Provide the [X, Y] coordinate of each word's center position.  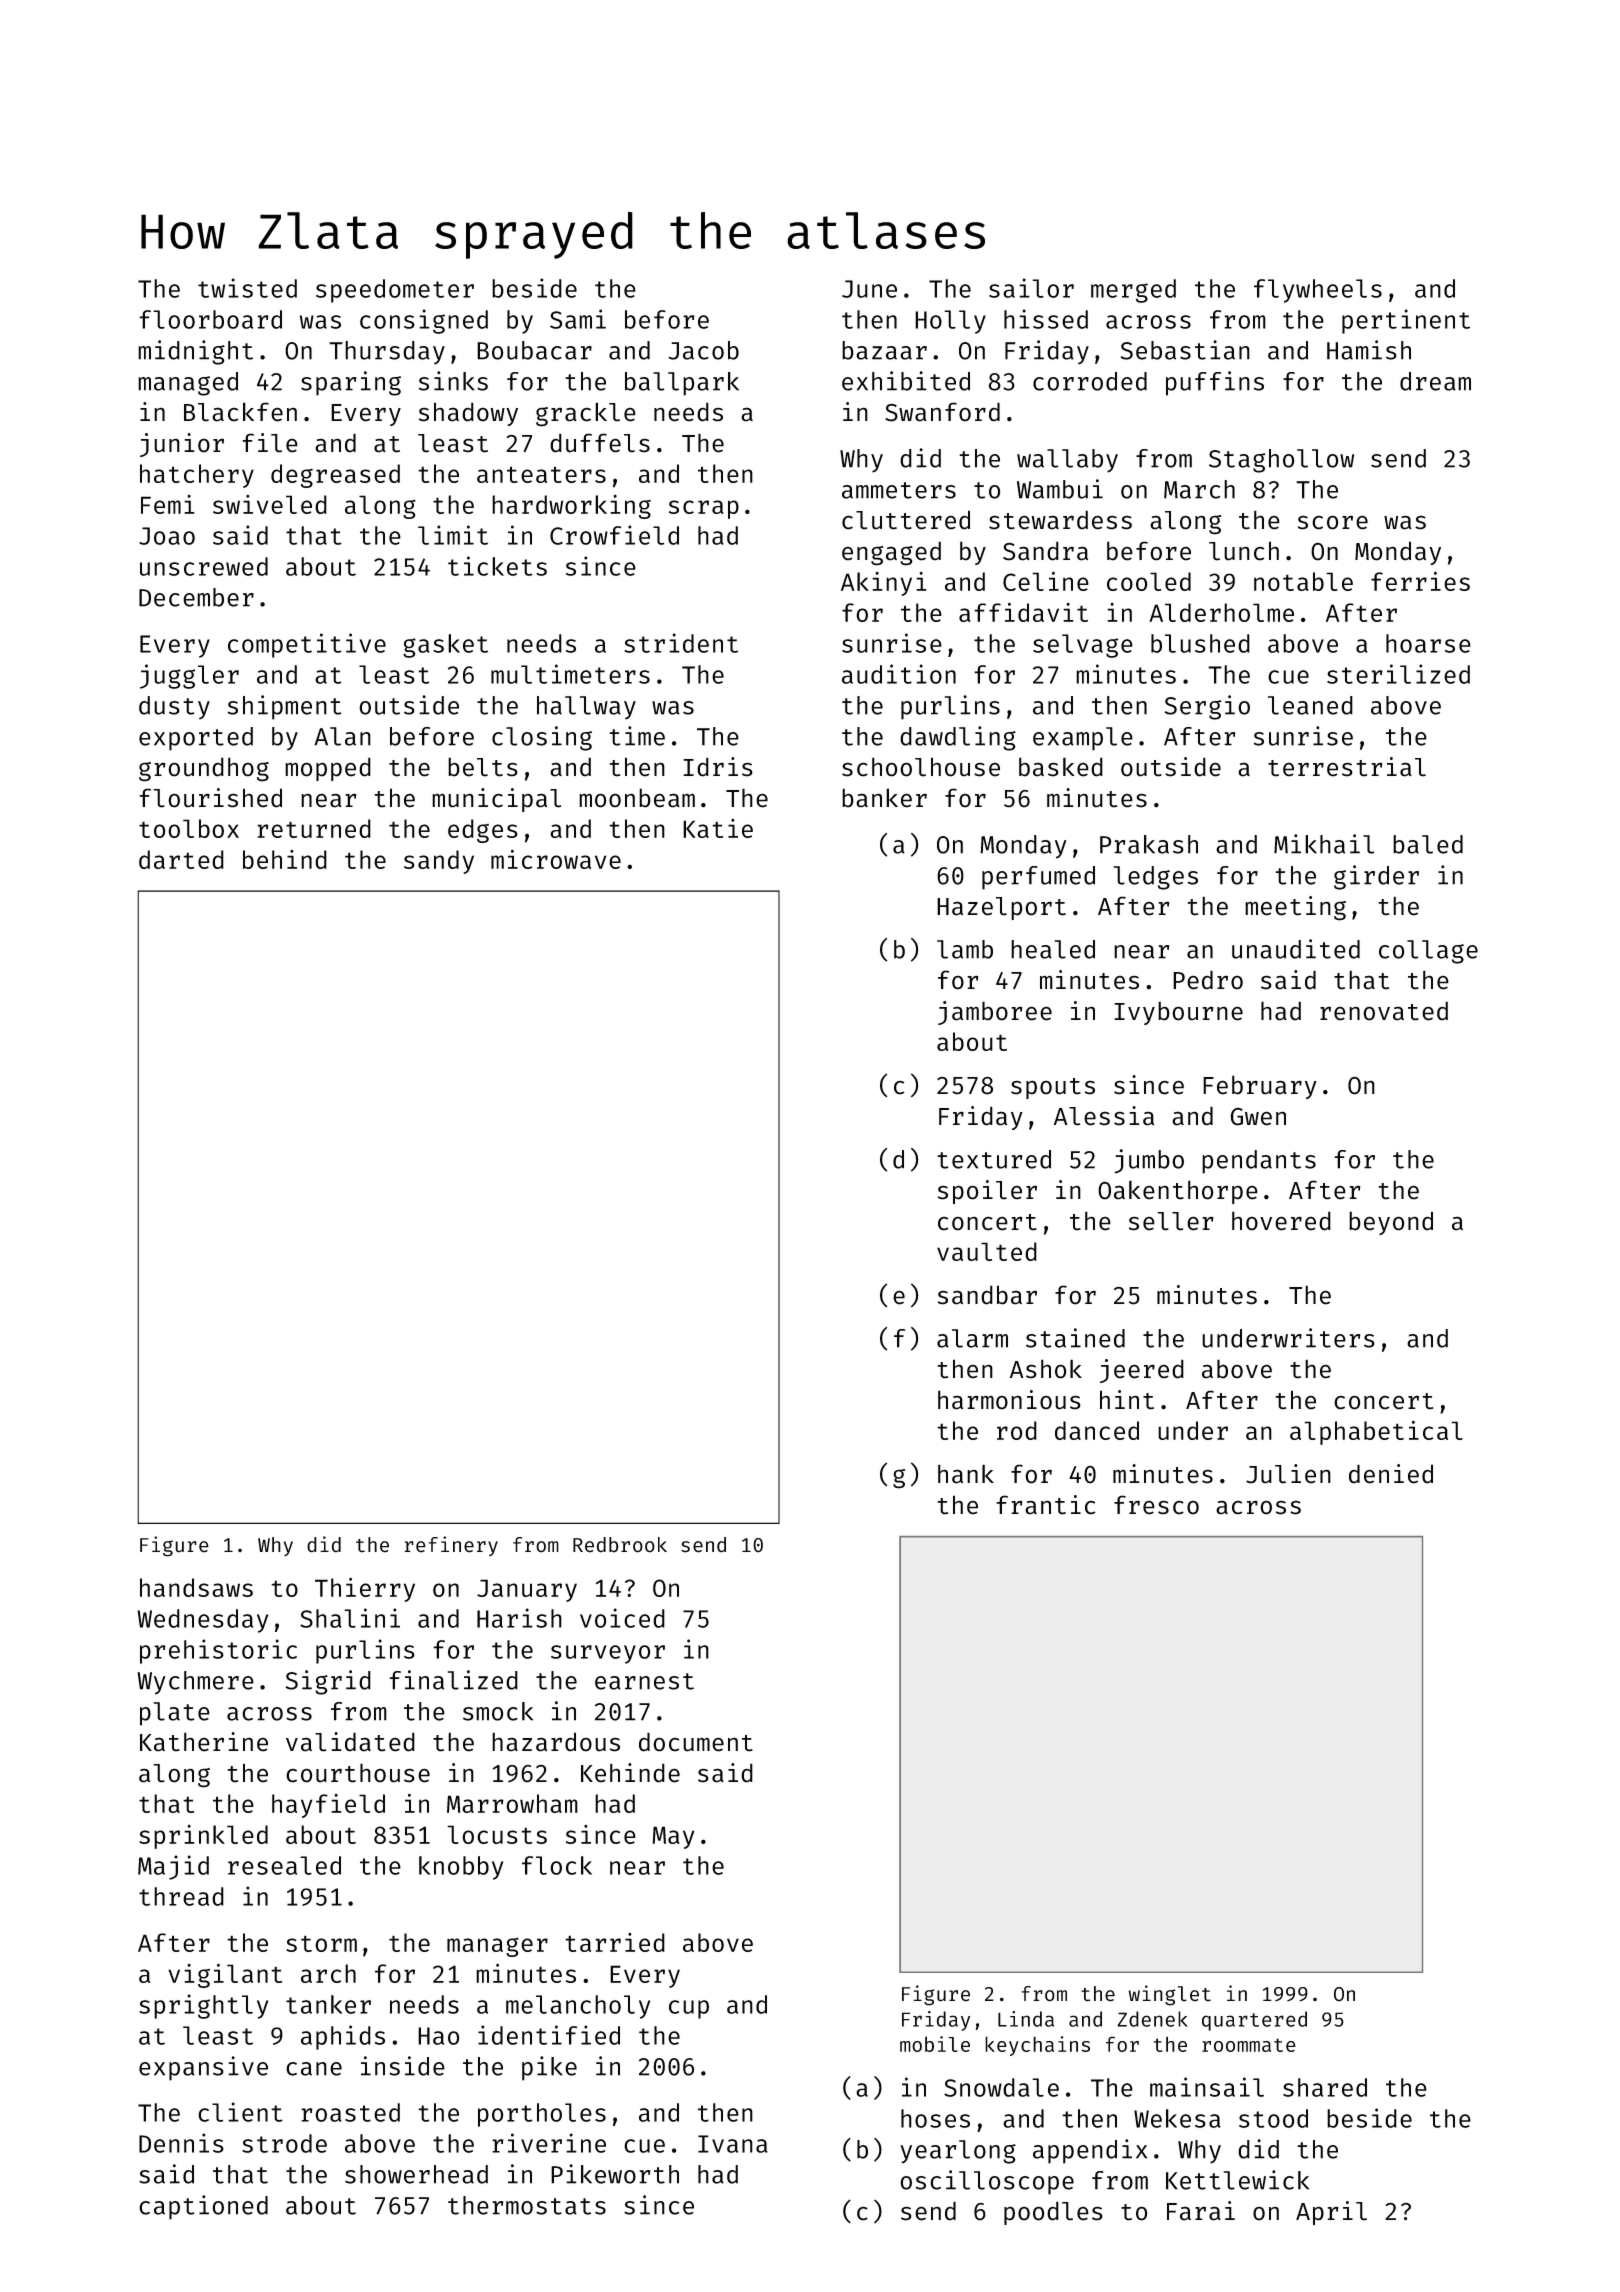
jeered [1142, 1371]
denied [1391, 1474]
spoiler [987, 1192]
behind [285, 859]
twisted [247, 288]
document [696, 1742]
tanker [328, 2004]
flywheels [1318, 291]
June [869, 289]
